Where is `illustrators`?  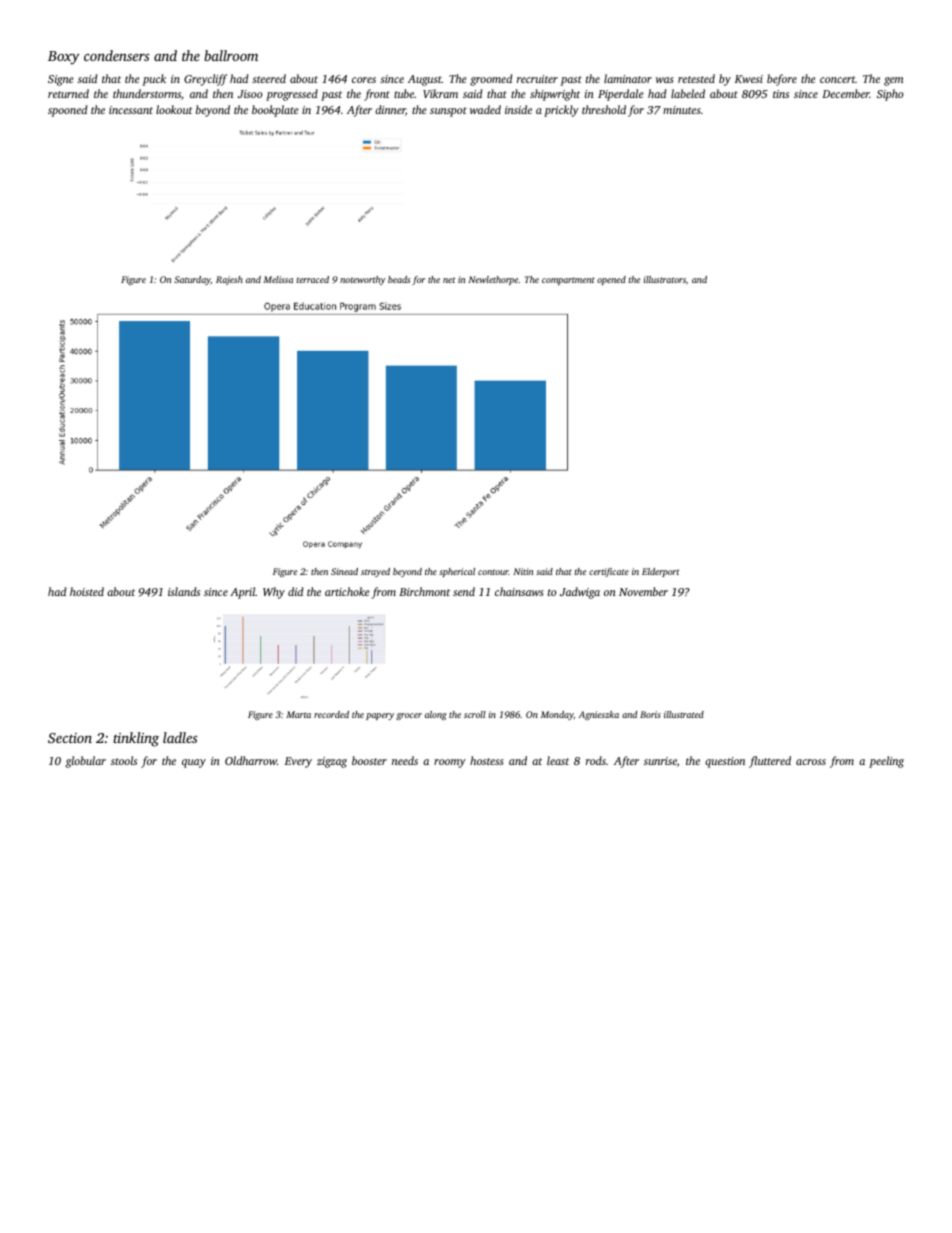 illustrators is located at coordinates (665, 279).
